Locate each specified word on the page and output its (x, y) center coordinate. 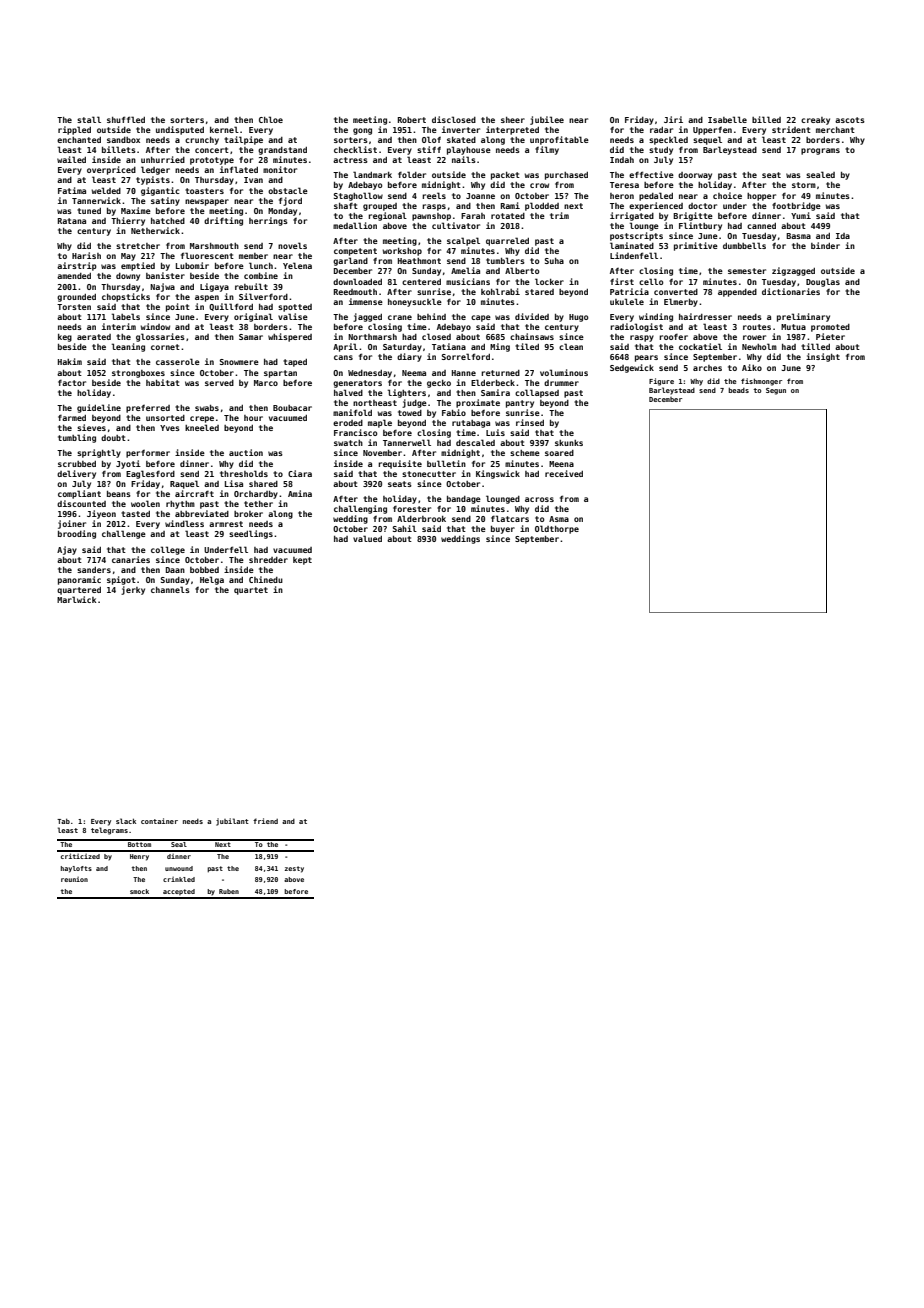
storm (804, 185)
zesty (294, 869)
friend (265, 821)
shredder (268, 560)
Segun (776, 391)
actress (350, 160)
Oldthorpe (557, 529)
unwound (179, 868)
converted (676, 292)
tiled (527, 346)
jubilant (232, 822)
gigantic (160, 191)
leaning (128, 347)
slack (126, 821)
